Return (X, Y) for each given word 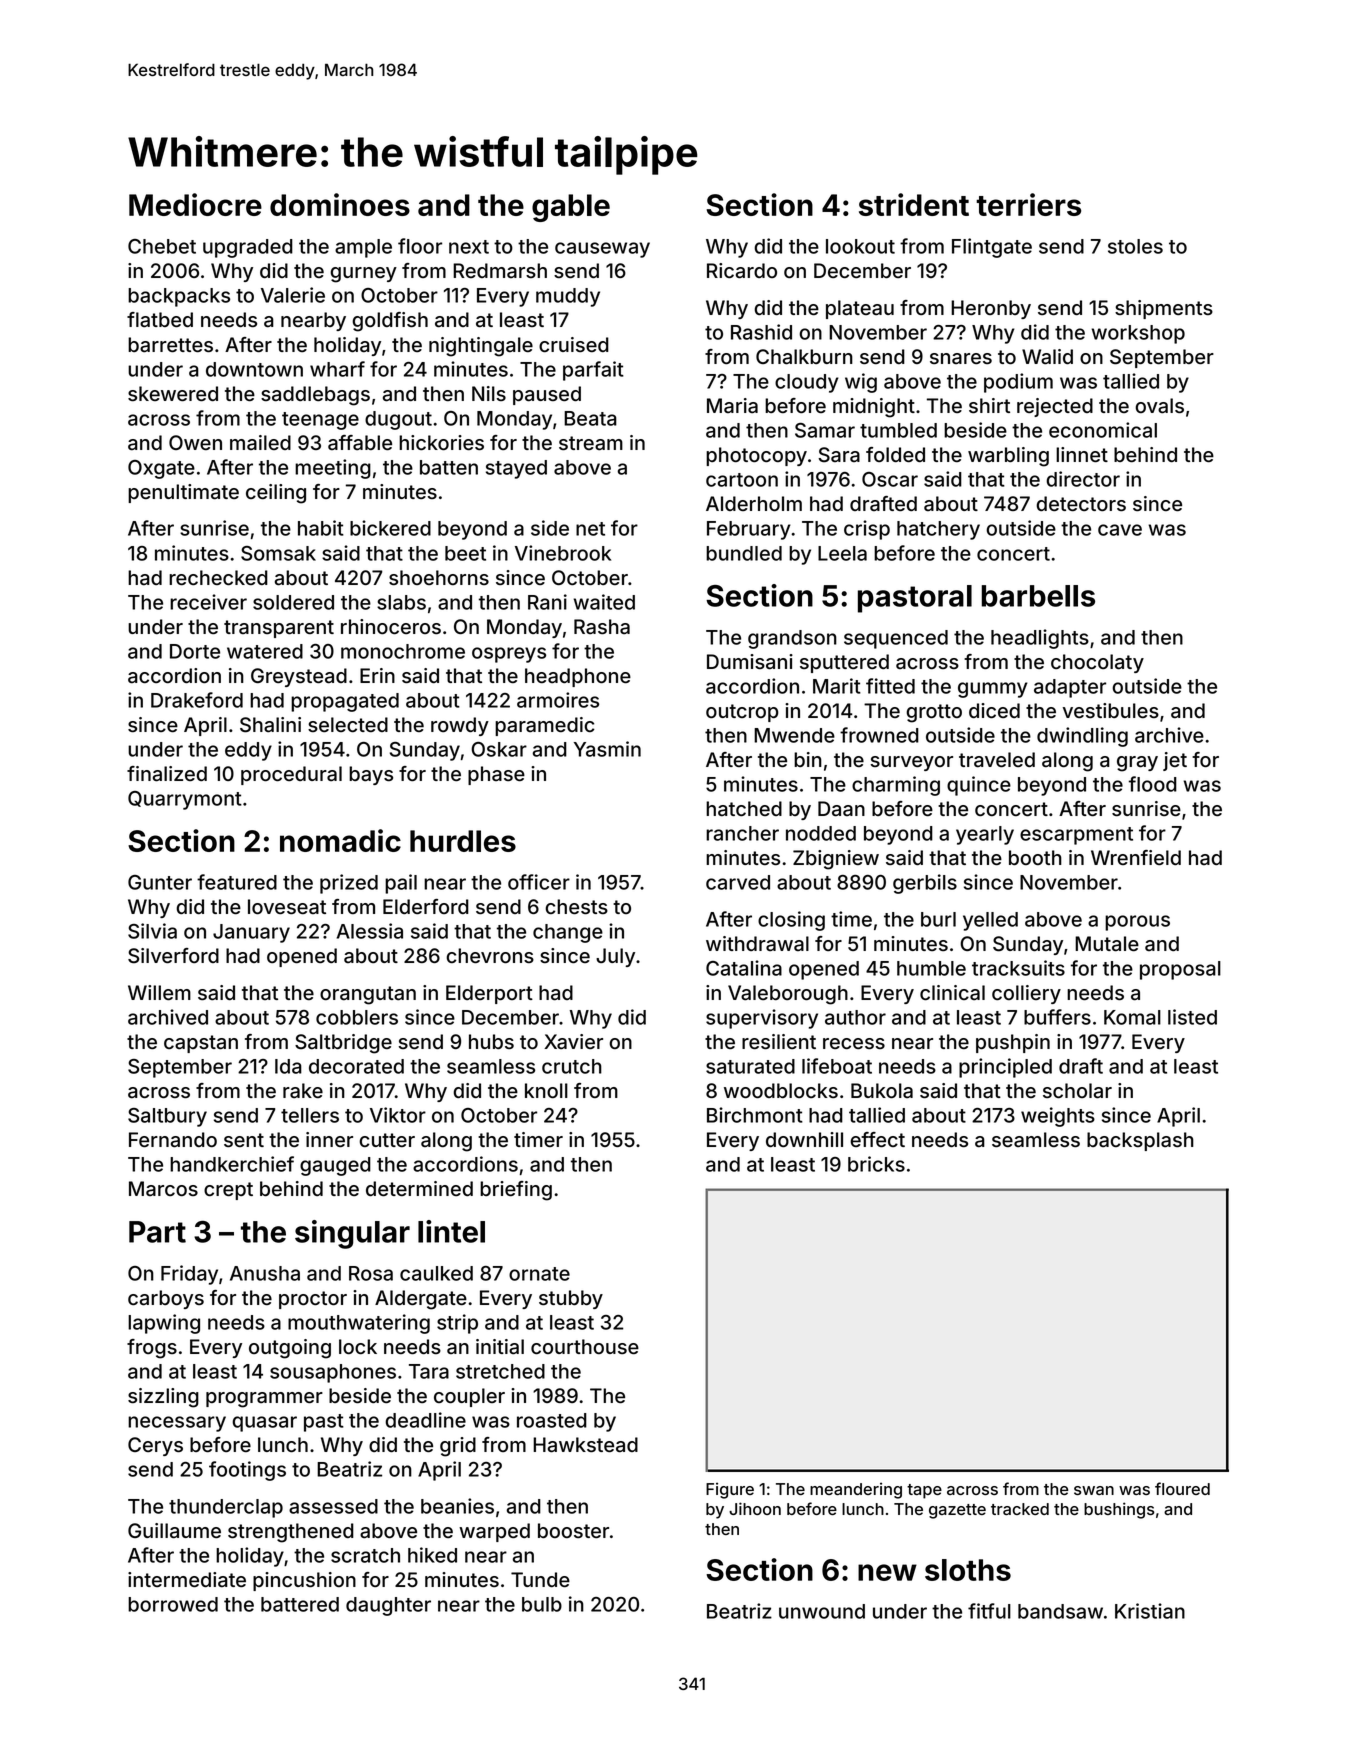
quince (979, 786)
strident (914, 204)
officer (539, 882)
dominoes (340, 204)
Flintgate (992, 248)
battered (300, 1604)
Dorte (195, 651)
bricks (876, 1164)
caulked (436, 1273)
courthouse (585, 1347)
